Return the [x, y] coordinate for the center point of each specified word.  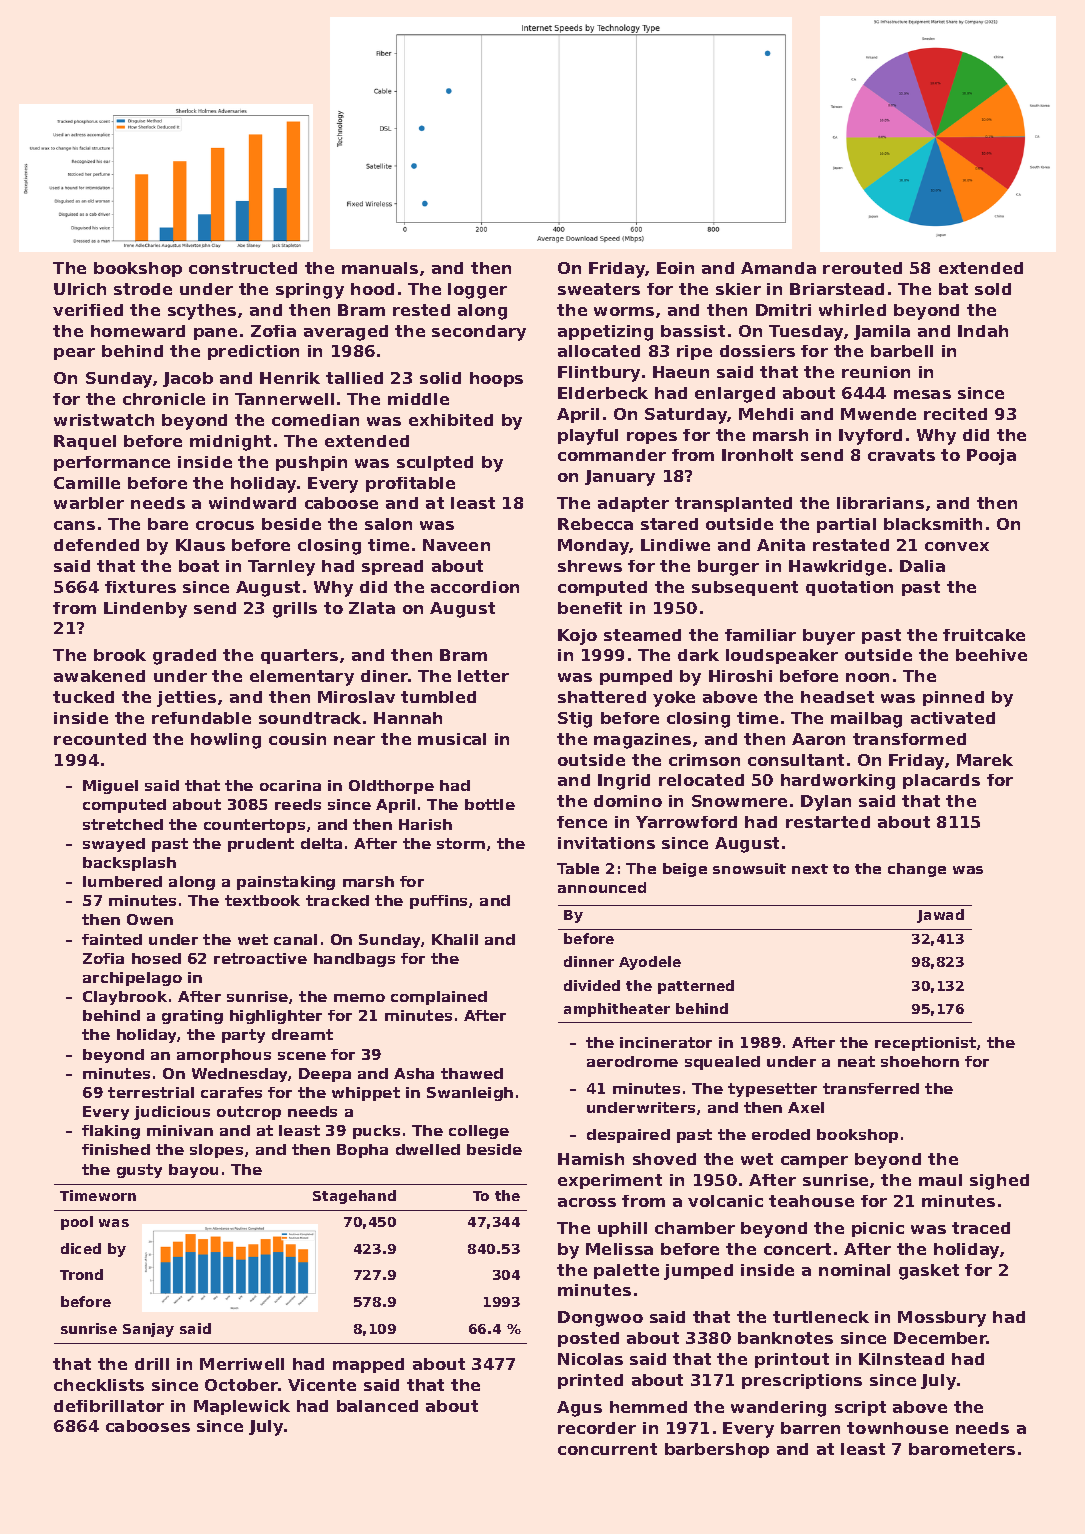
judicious [172, 1113]
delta [321, 843]
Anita [781, 545]
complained [439, 998]
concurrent [607, 1449]
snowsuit [749, 868]
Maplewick [242, 1407]
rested [421, 310]
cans [74, 525]
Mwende [878, 414]
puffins [438, 902]
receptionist [925, 1044]
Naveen [456, 545]
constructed [243, 268]
